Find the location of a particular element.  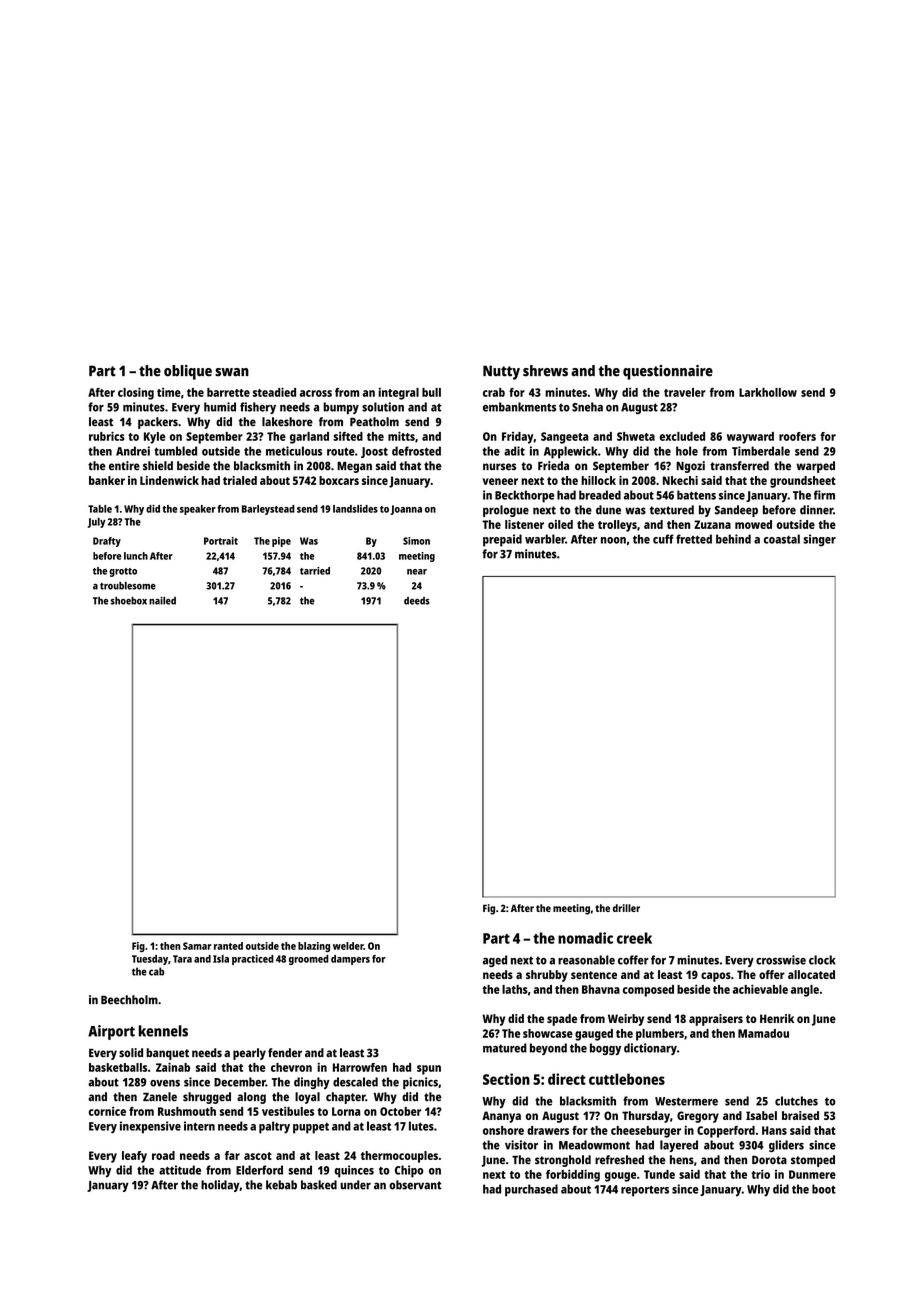

driller is located at coordinates (626, 908).
